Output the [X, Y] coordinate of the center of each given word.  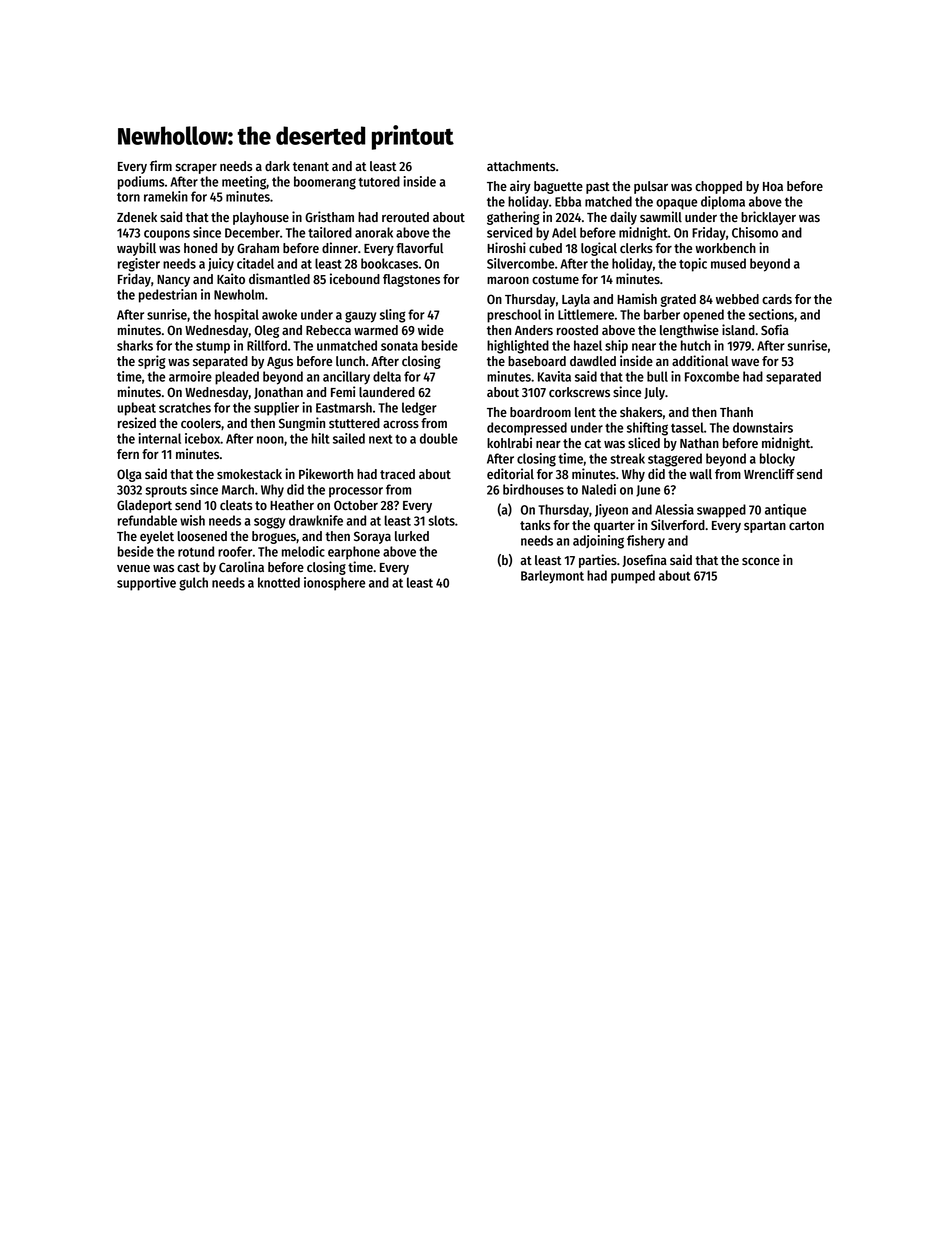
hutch [696, 345]
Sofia [775, 329]
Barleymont [552, 577]
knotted [279, 582]
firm [161, 165]
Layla [576, 300]
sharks [135, 345]
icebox [203, 438]
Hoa [773, 186]
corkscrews [579, 392]
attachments [521, 166]
